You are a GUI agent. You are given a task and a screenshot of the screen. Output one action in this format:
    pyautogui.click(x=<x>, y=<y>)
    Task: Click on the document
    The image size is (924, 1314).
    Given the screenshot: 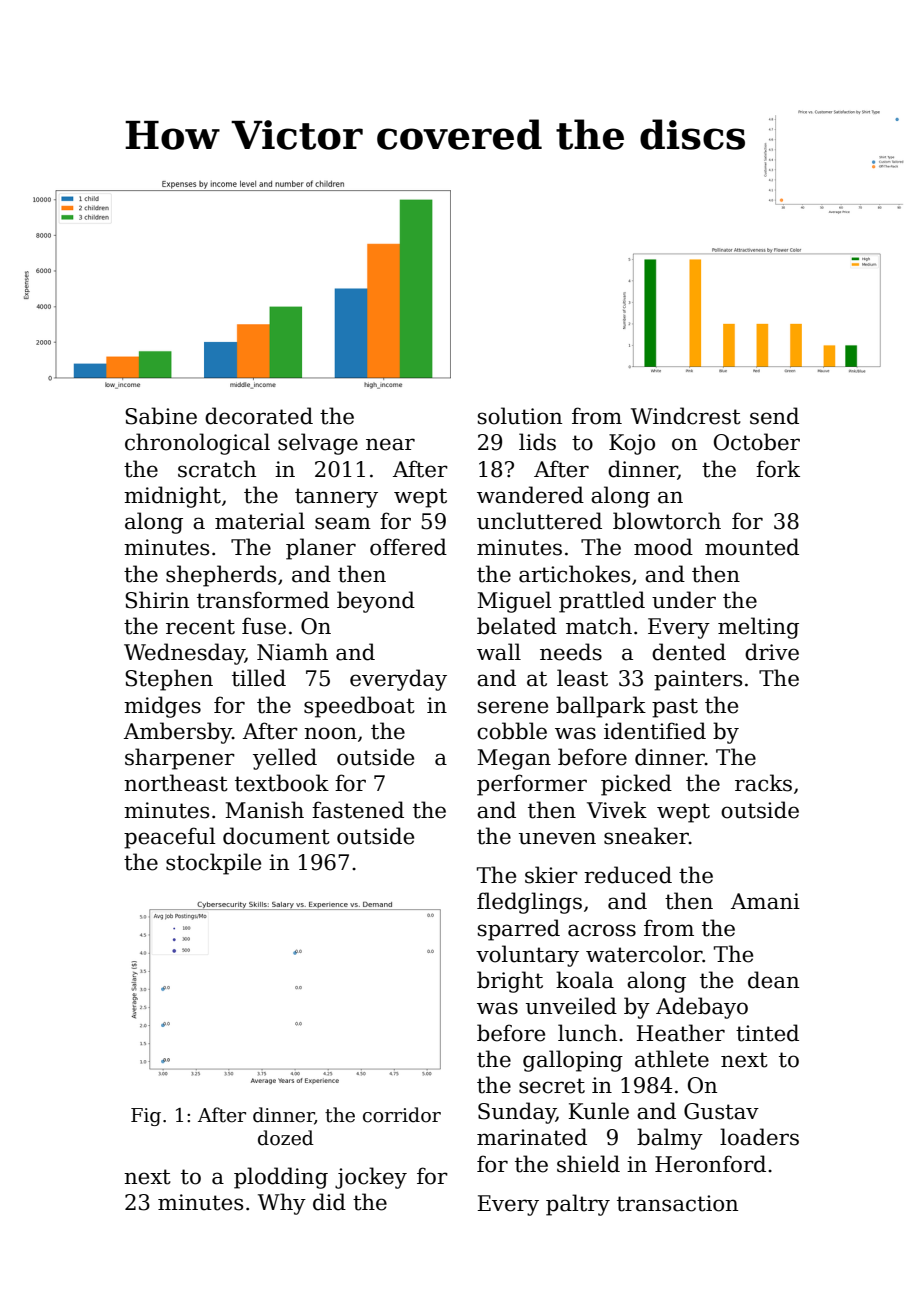 What is the action you would take?
    pyautogui.click(x=276, y=836)
